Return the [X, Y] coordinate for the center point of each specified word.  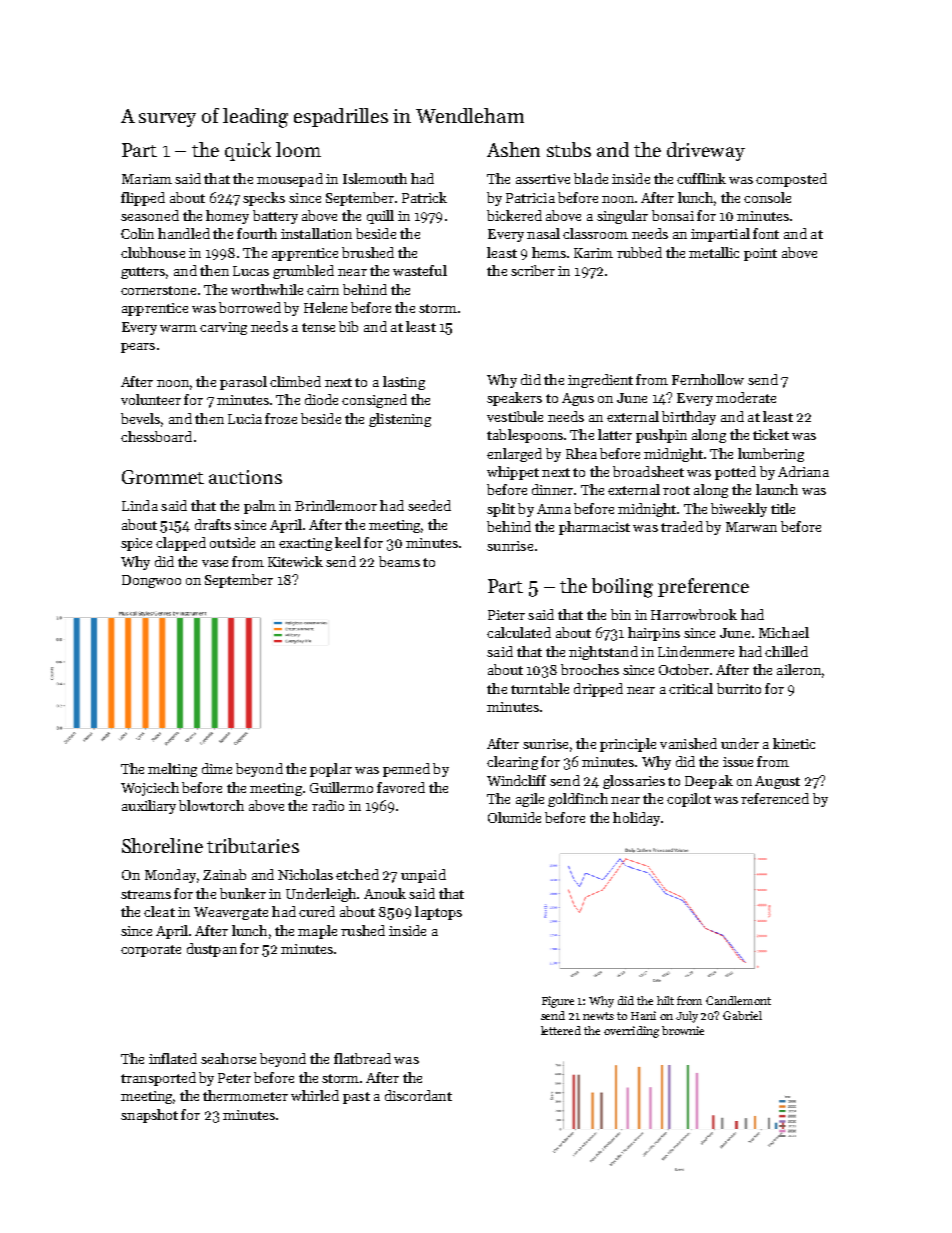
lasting [404, 383]
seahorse [228, 1058]
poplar [331, 770]
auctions [245, 477]
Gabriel [742, 1015]
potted [735, 473]
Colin [137, 233]
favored [401, 787]
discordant [418, 1095]
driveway [706, 151]
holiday [636, 819]
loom [298, 149]
